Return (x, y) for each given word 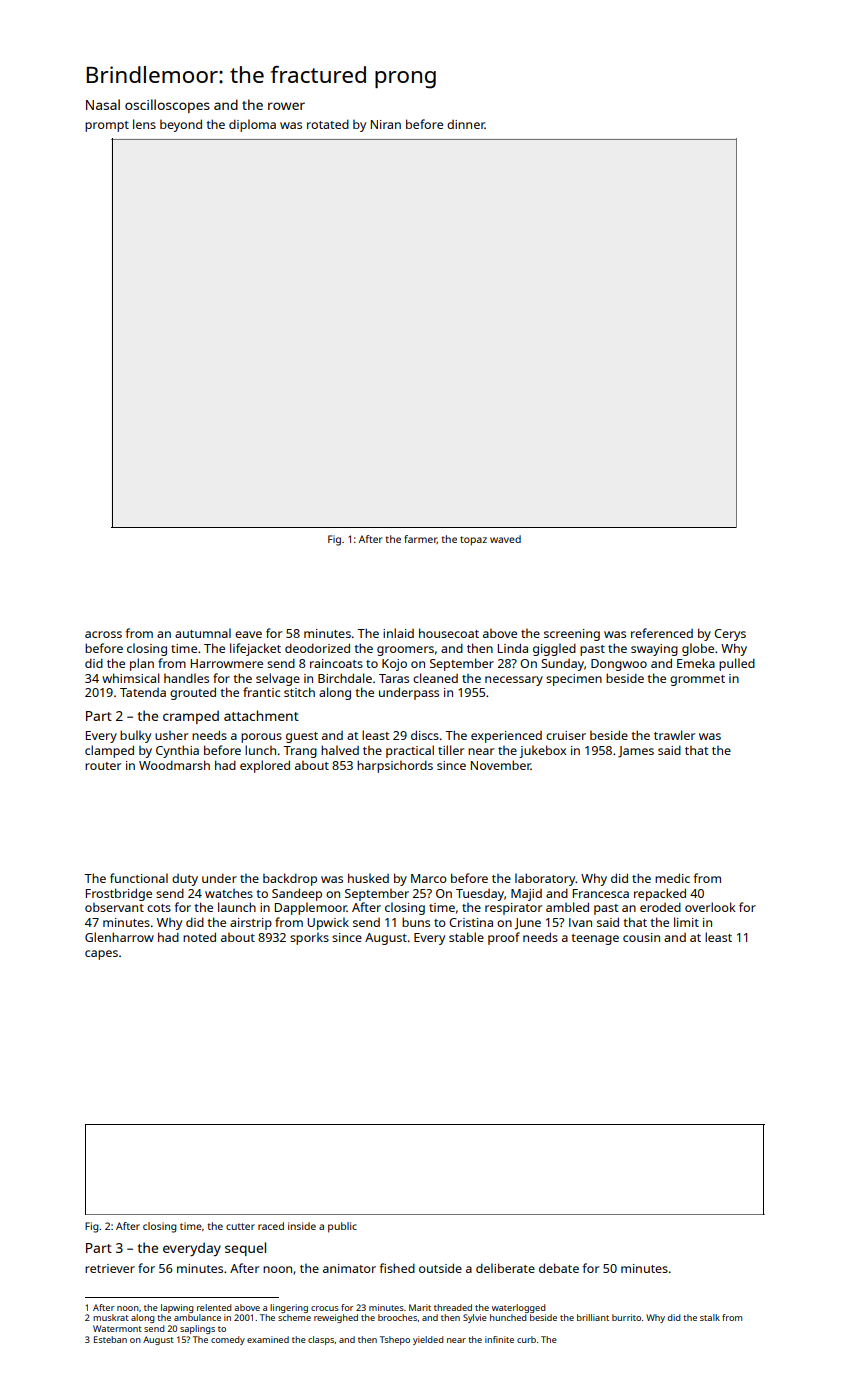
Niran (386, 124)
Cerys (730, 635)
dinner (466, 124)
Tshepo (395, 1340)
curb (526, 1339)
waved (505, 539)
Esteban (110, 1339)
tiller (451, 750)
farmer (420, 539)
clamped (109, 751)
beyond (181, 125)
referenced (662, 633)
